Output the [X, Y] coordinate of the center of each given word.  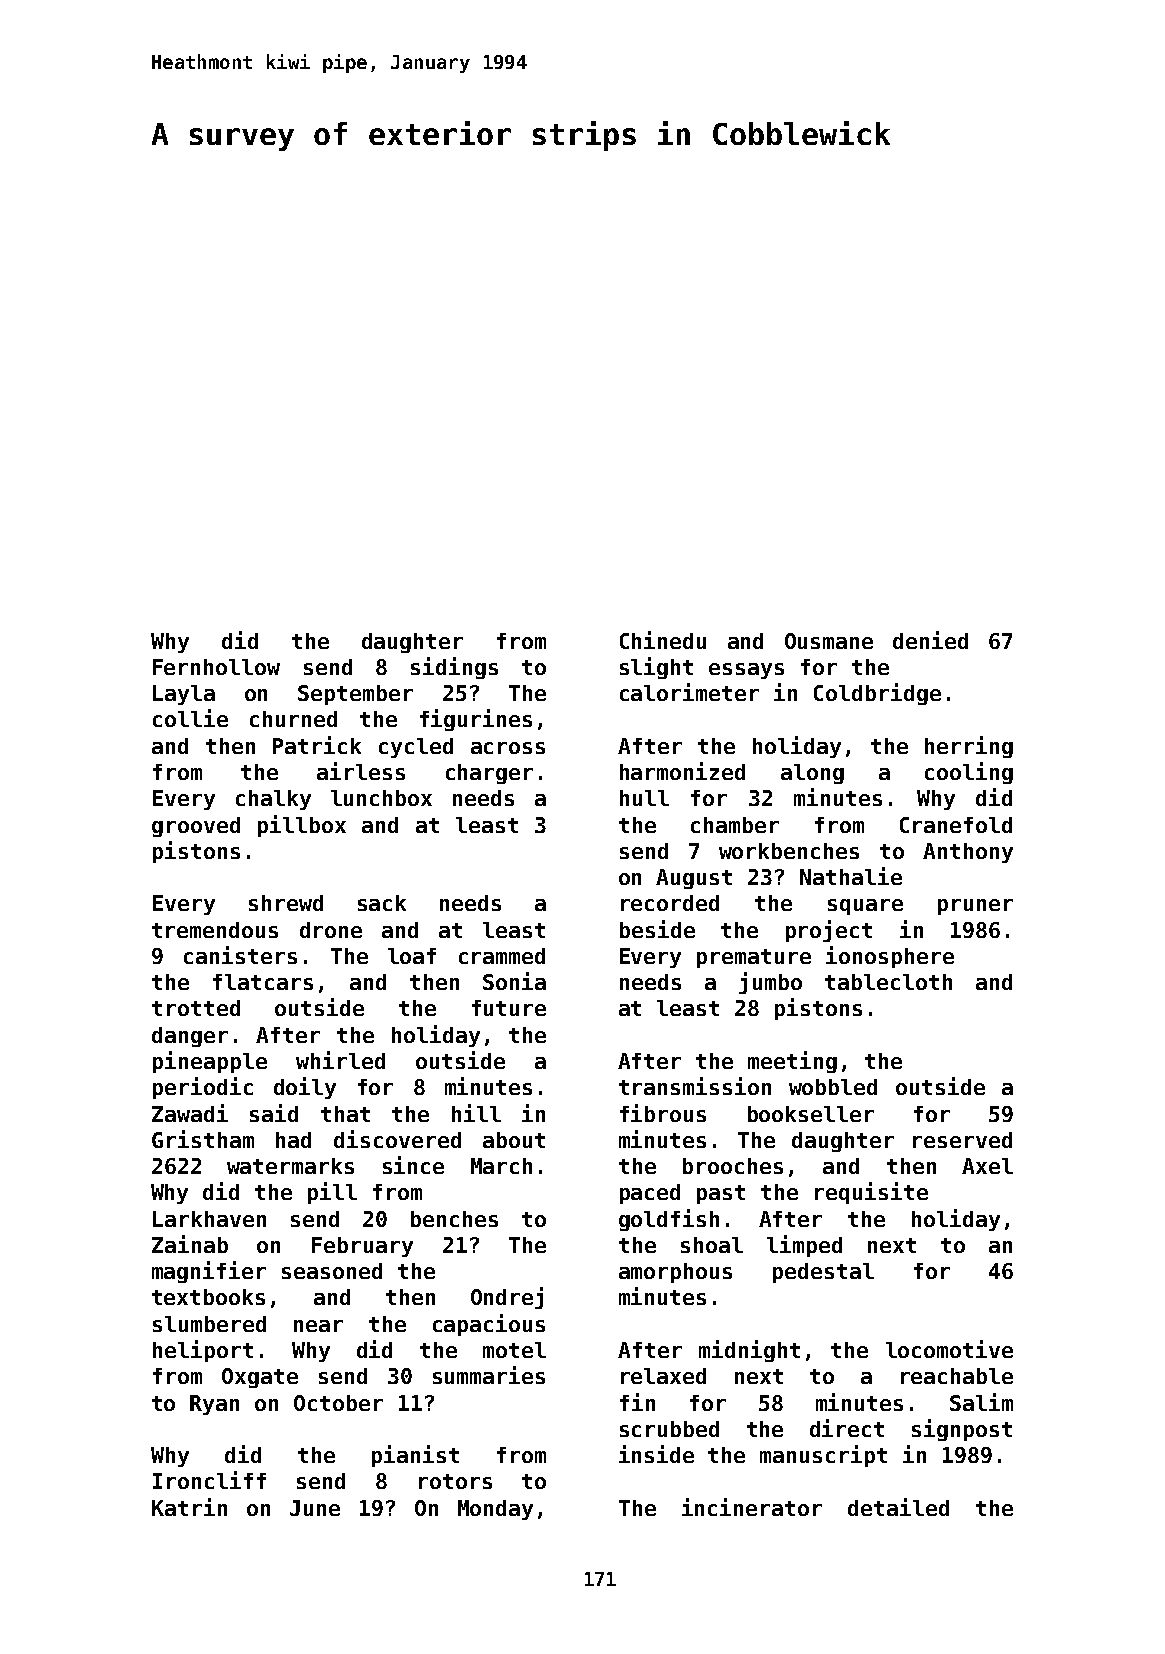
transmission [695, 1086]
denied [930, 640]
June [315, 1508]
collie [190, 718]
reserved [962, 1140]
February [362, 1247]
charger [489, 774]
